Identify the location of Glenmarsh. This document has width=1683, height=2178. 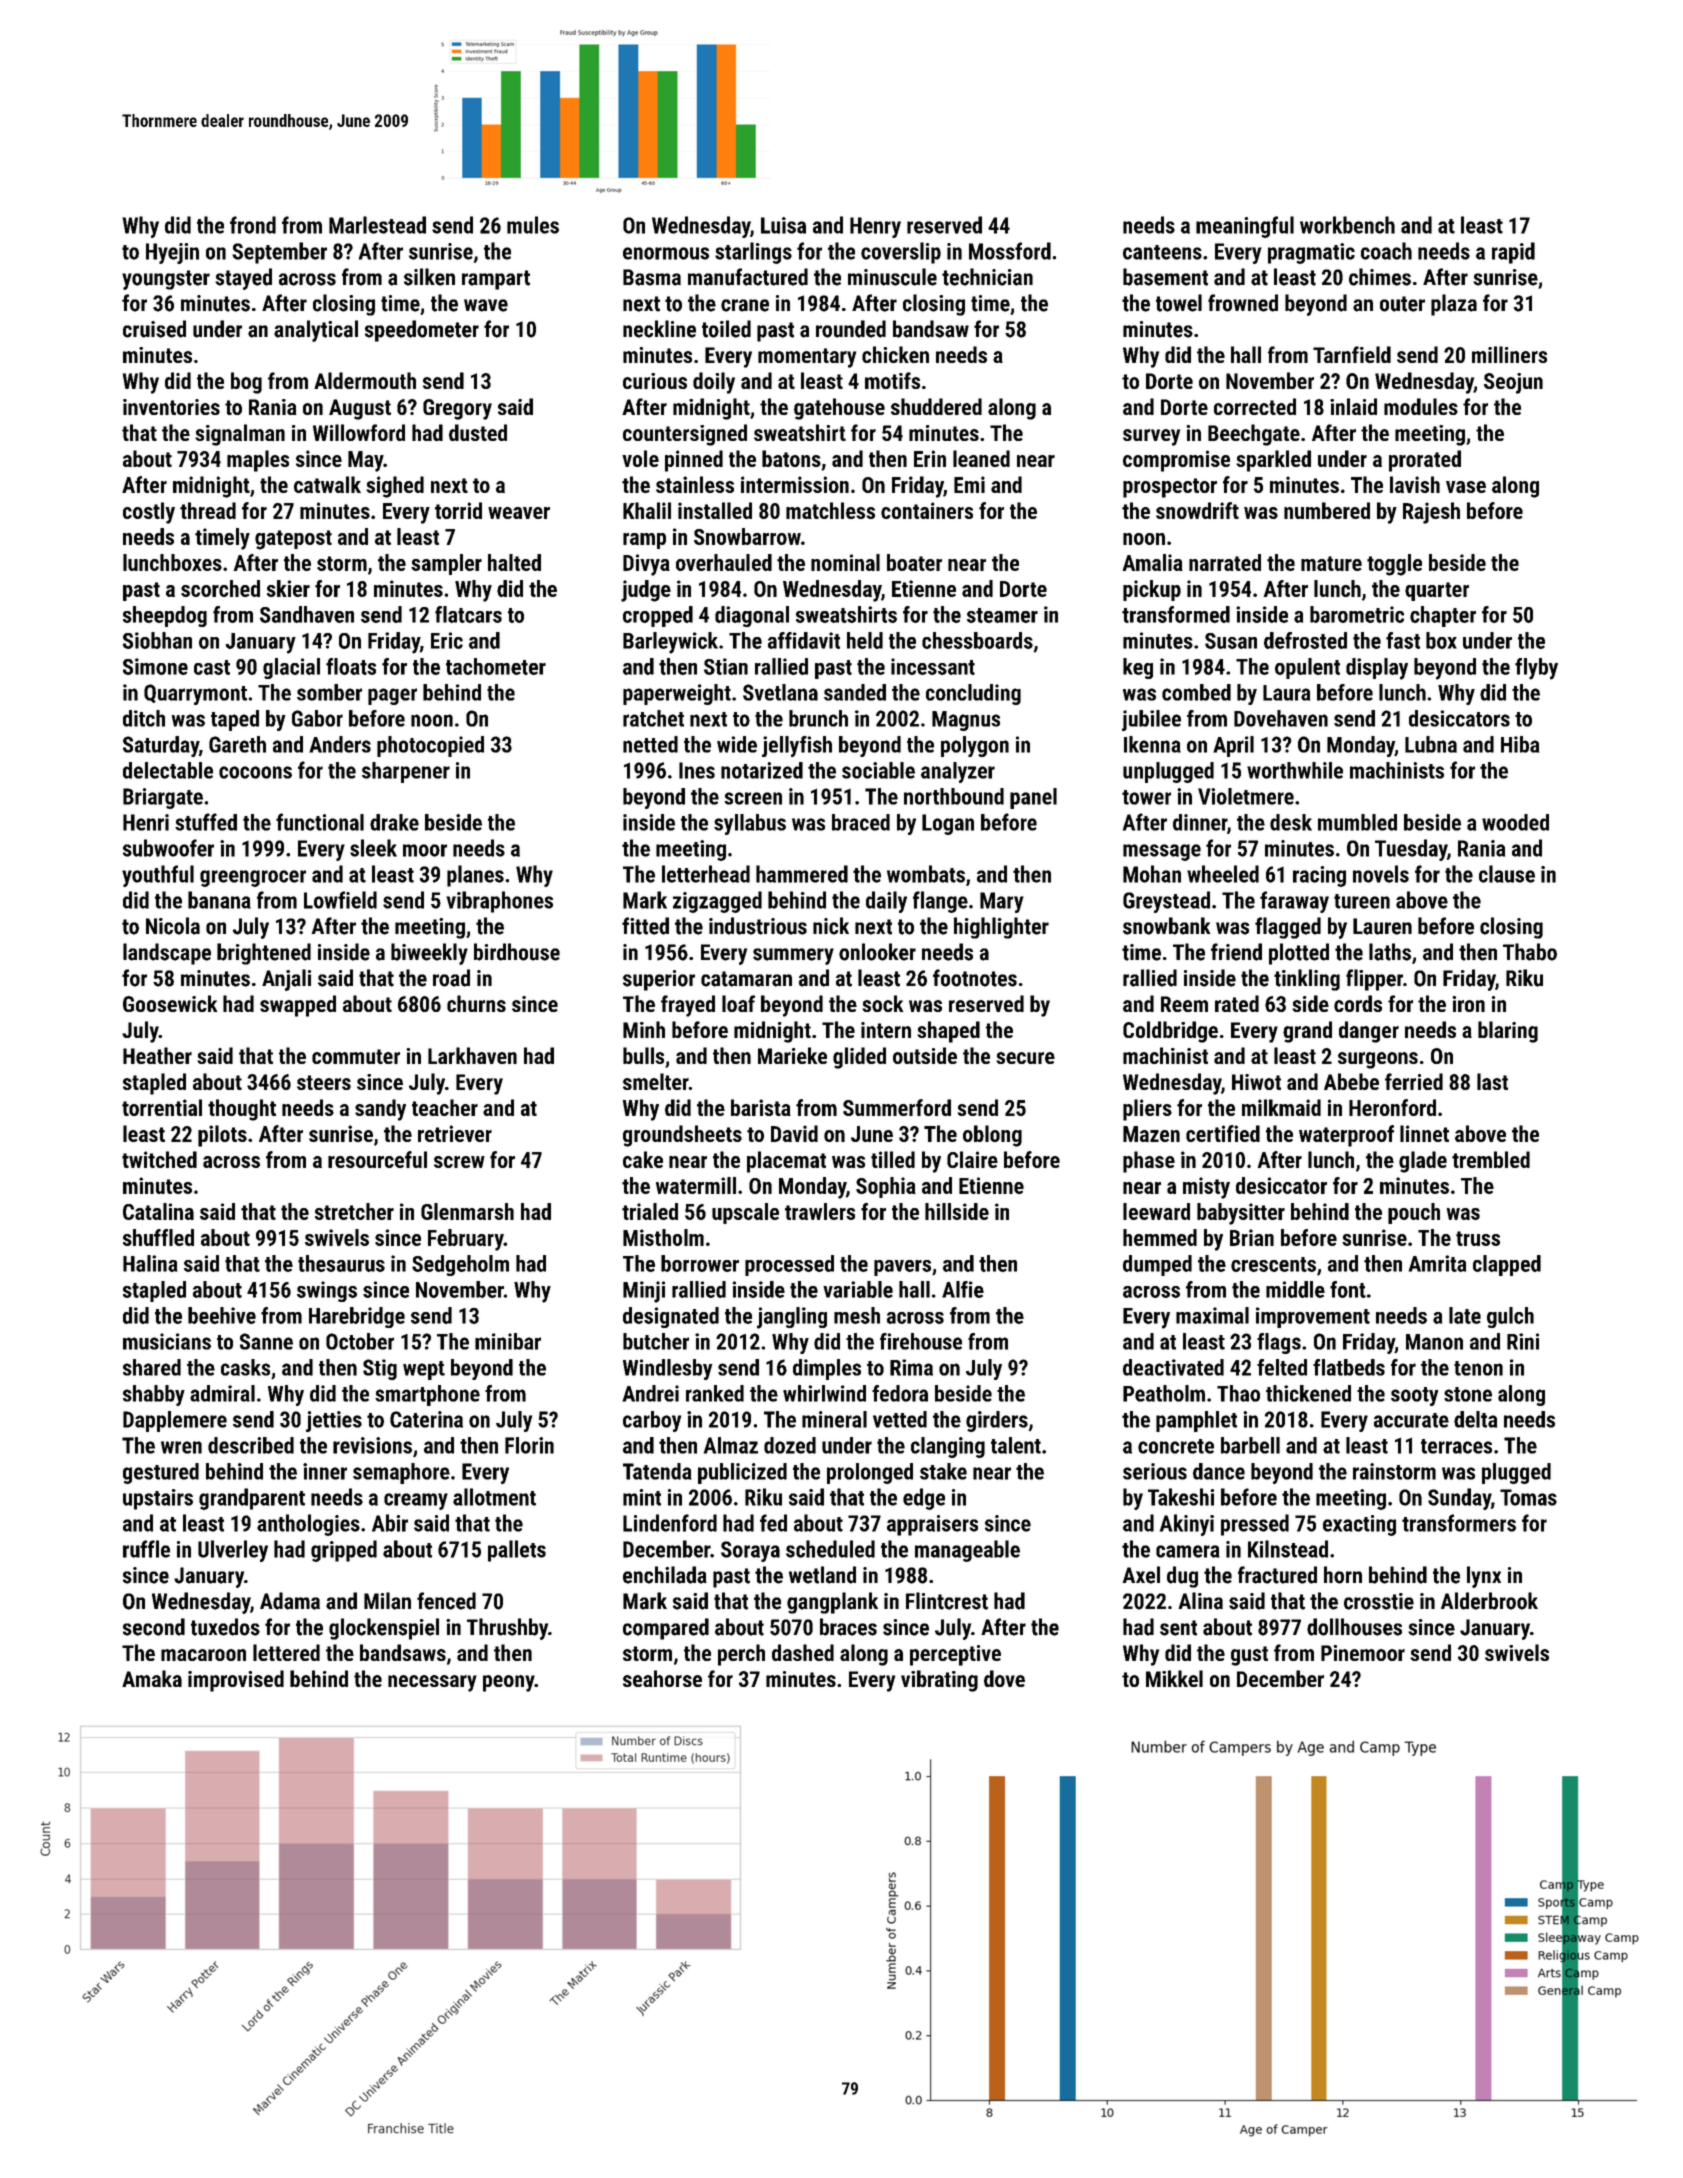
(467, 1211).
